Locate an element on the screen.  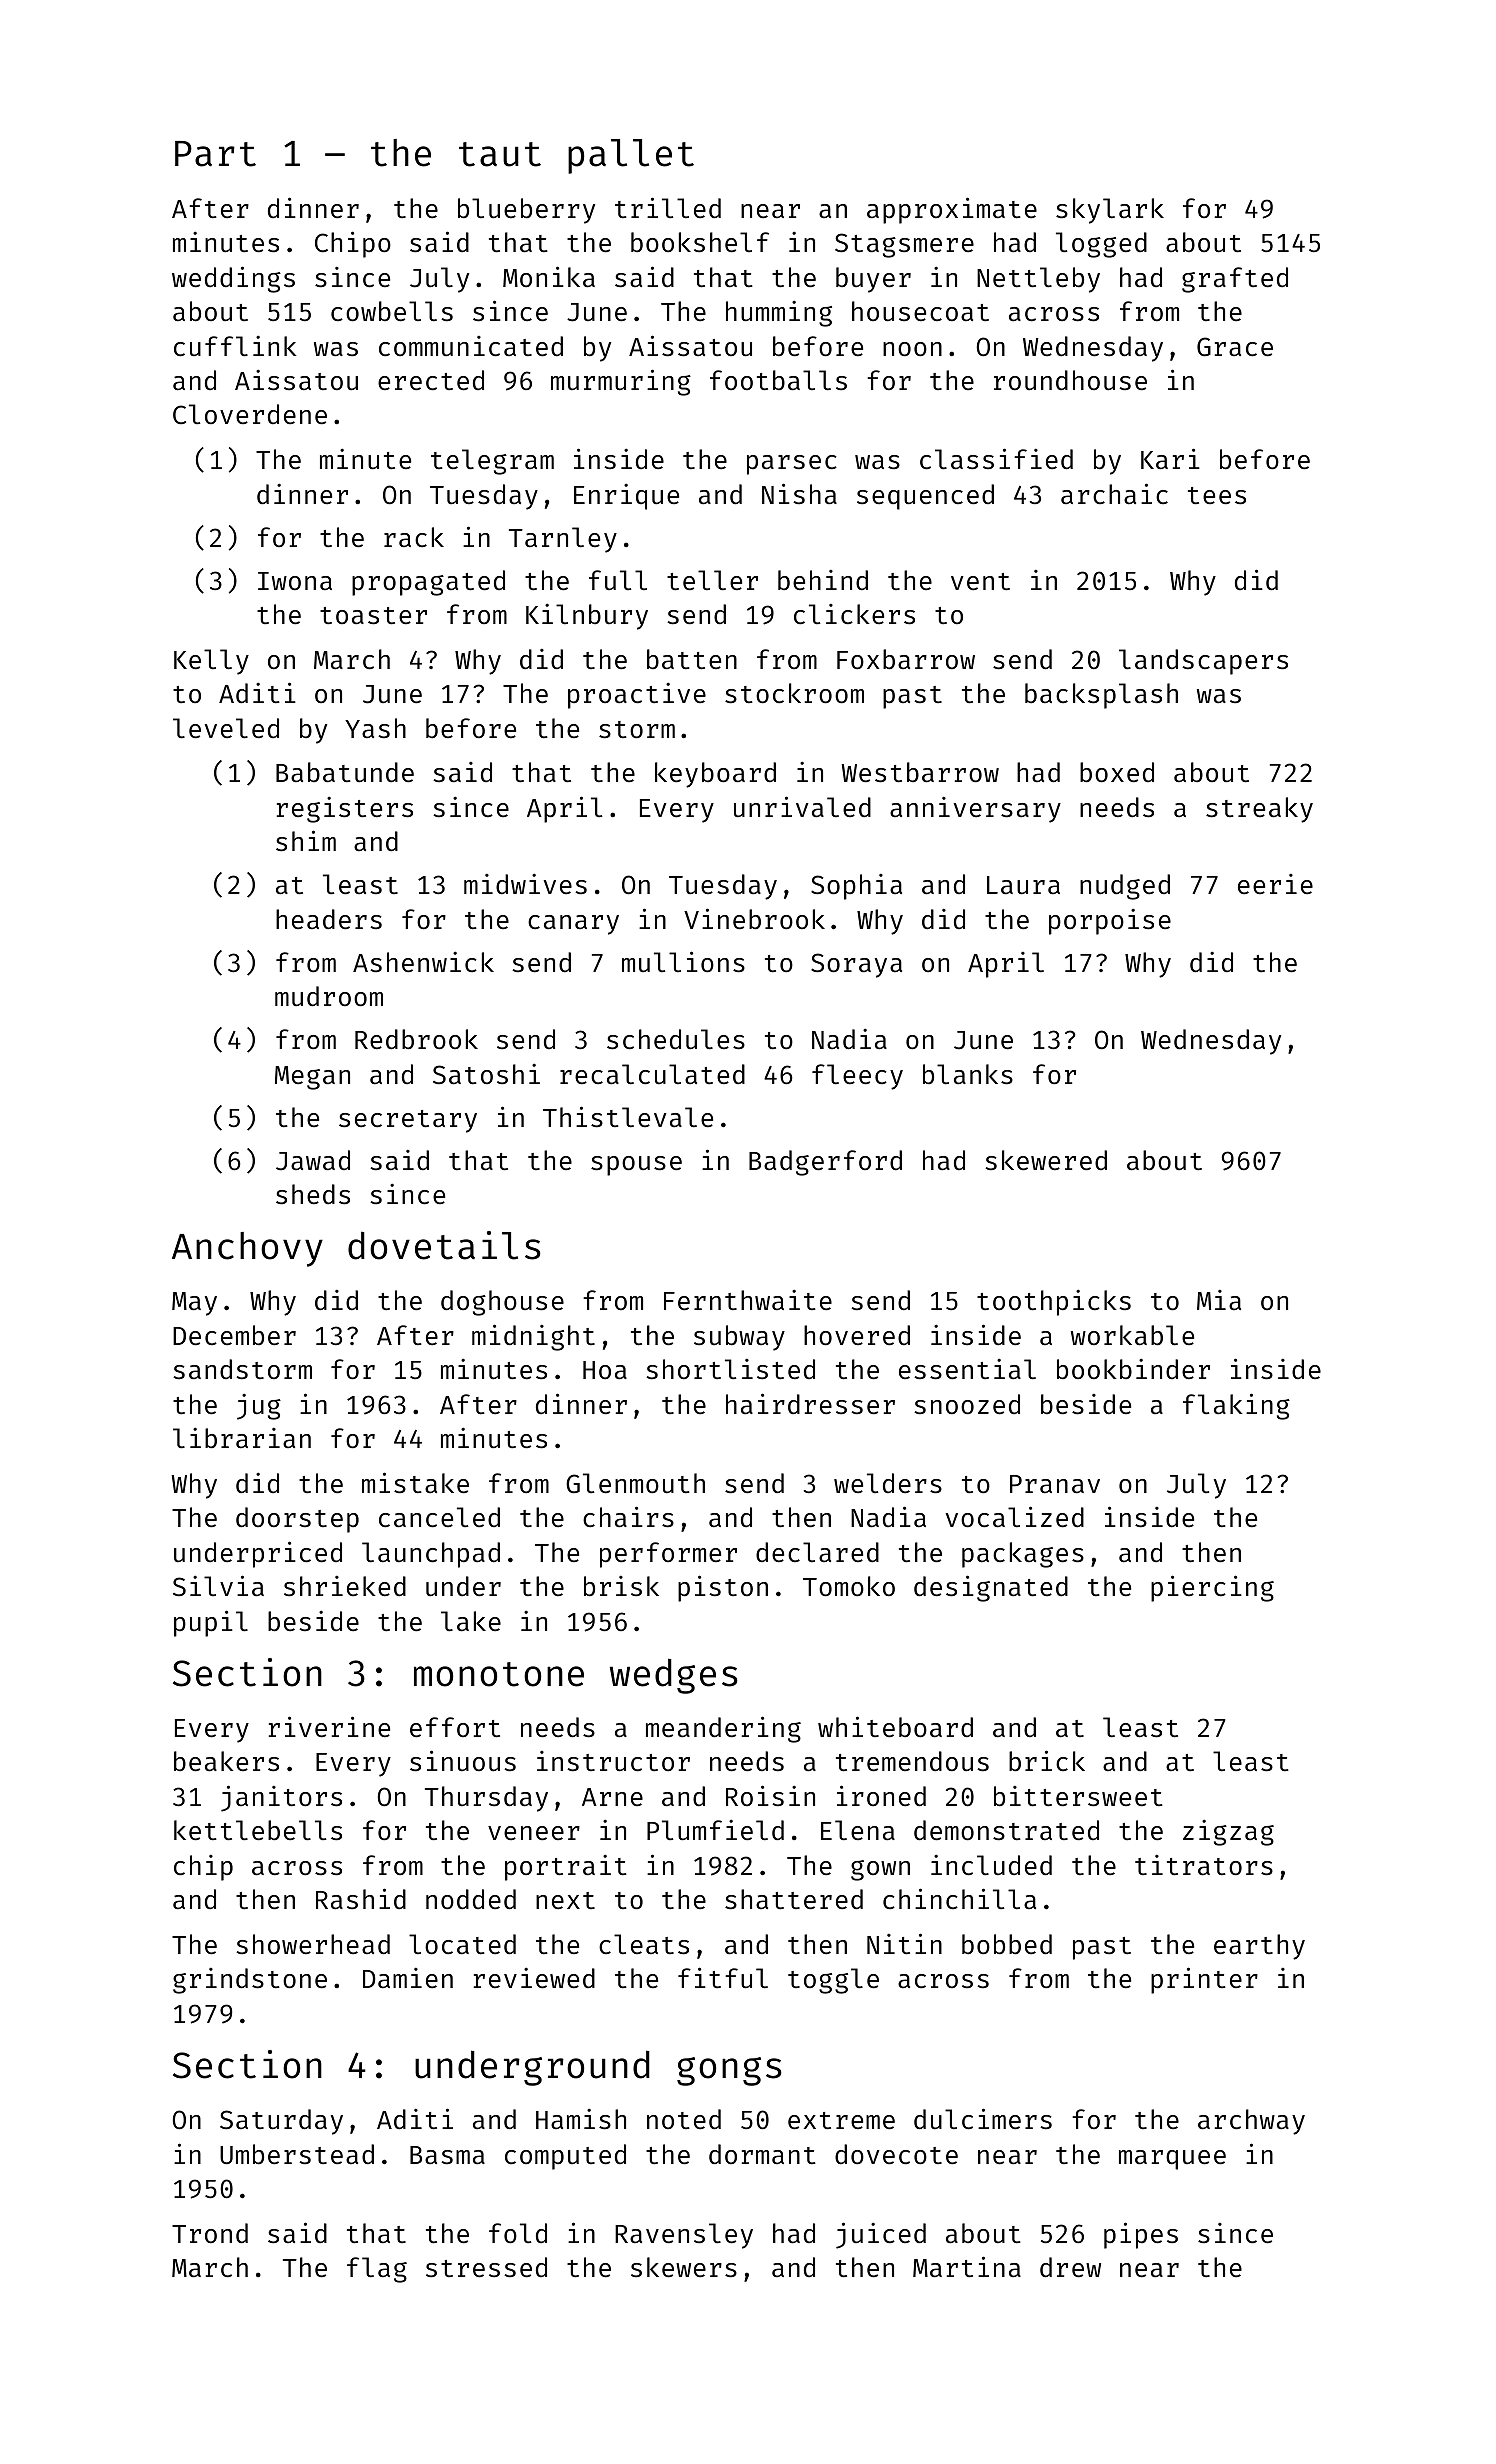
stressed is located at coordinates (486, 2267).
